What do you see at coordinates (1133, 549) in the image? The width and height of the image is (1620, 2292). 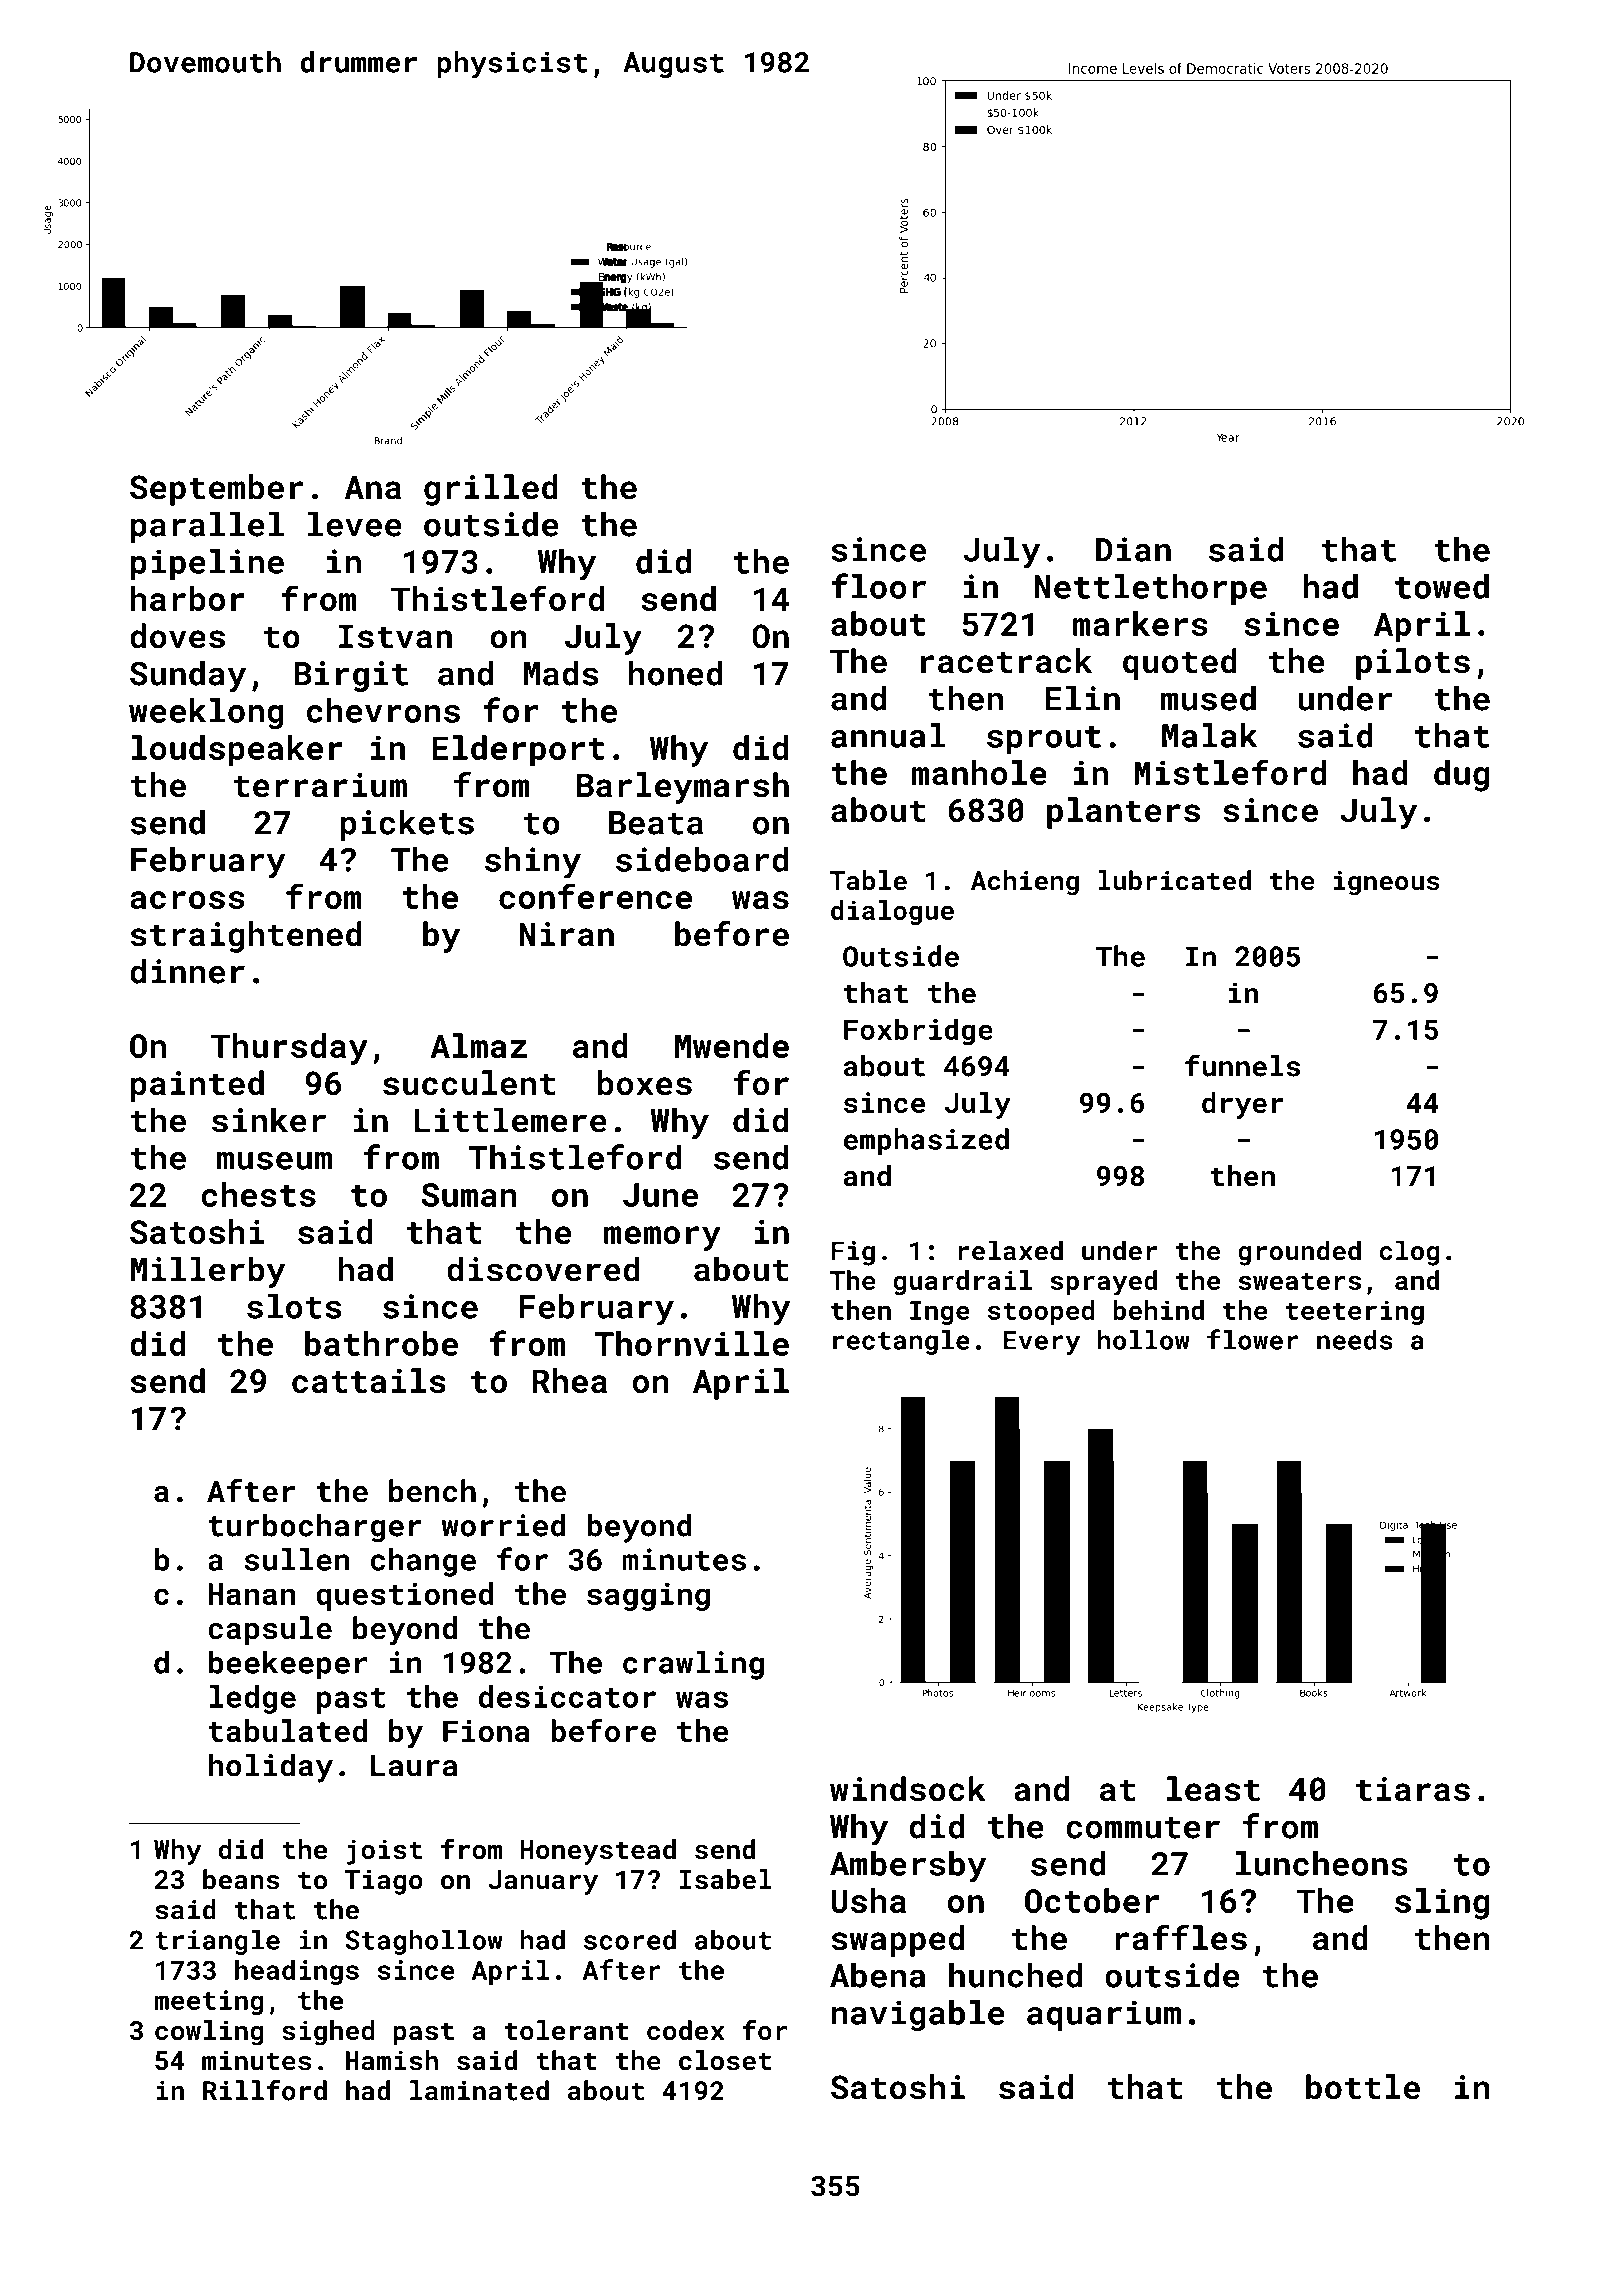 I see `Dian` at bounding box center [1133, 549].
